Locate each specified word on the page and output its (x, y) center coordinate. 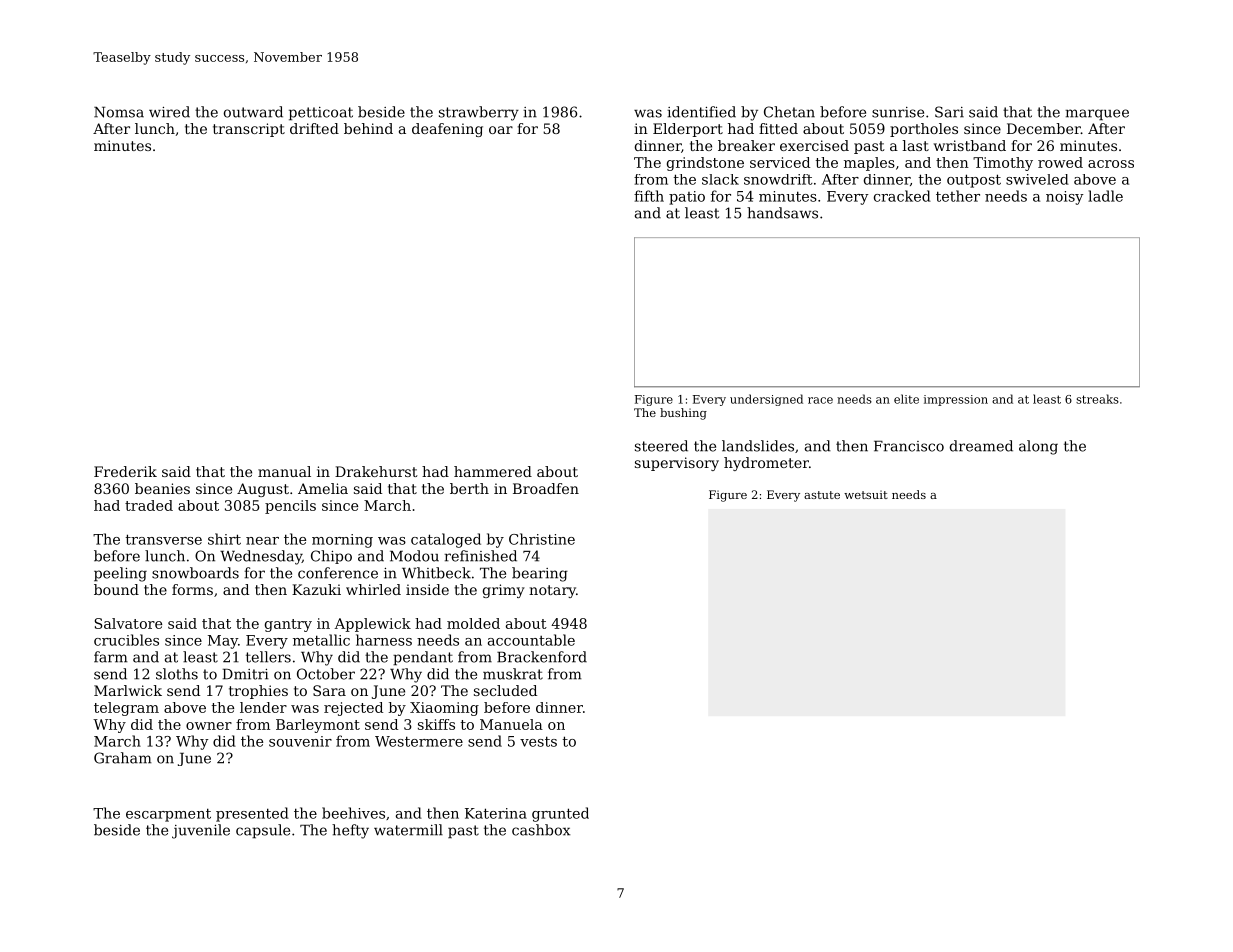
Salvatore (128, 623)
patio (687, 198)
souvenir (300, 741)
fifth (649, 196)
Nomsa (119, 112)
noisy (1065, 198)
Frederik (125, 471)
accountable (531, 640)
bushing (683, 414)
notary (552, 591)
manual (284, 471)
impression (956, 400)
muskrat (513, 674)
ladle (1105, 196)
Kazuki (316, 589)
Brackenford (542, 657)
